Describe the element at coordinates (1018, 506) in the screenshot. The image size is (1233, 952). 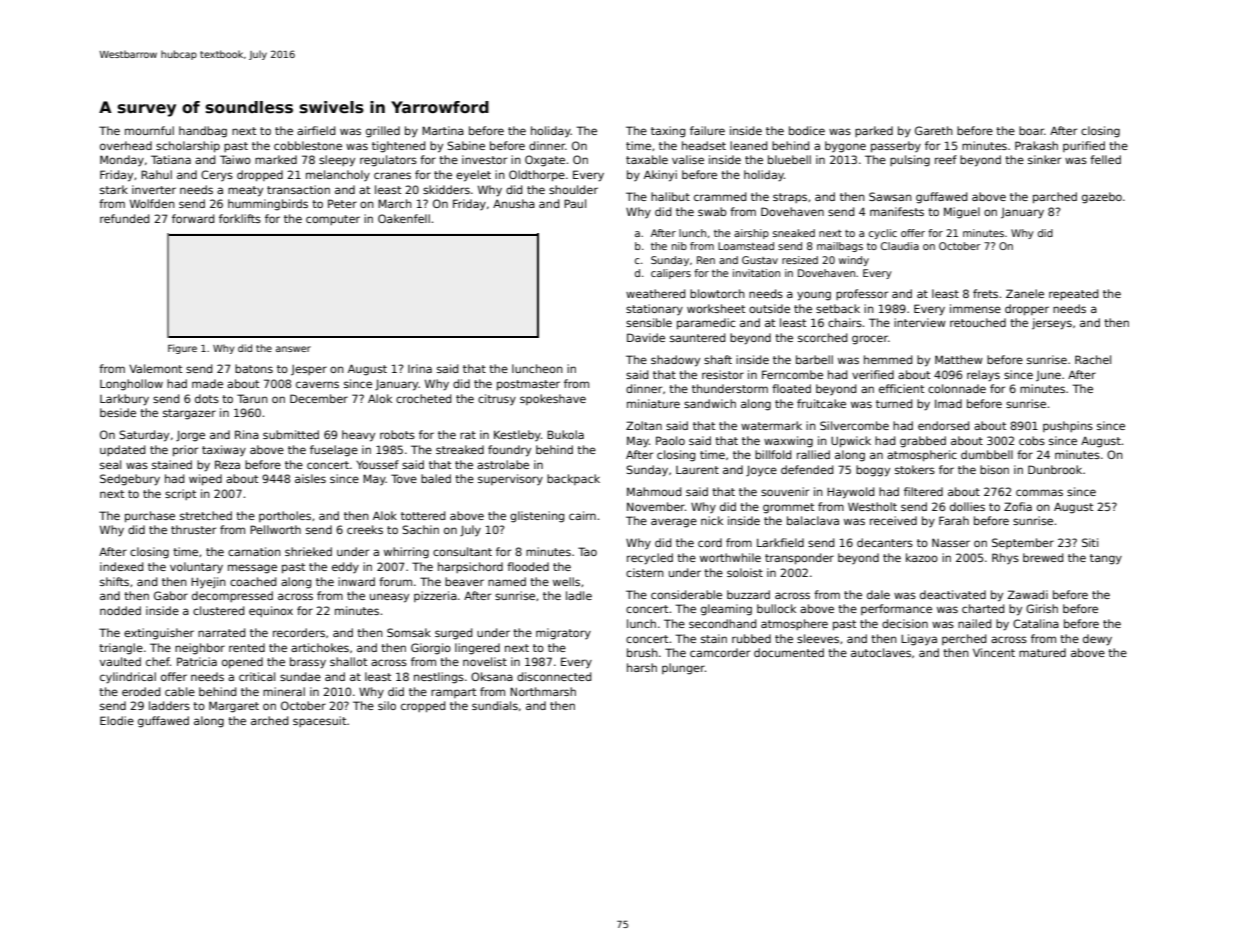
I see `Zofia` at that location.
